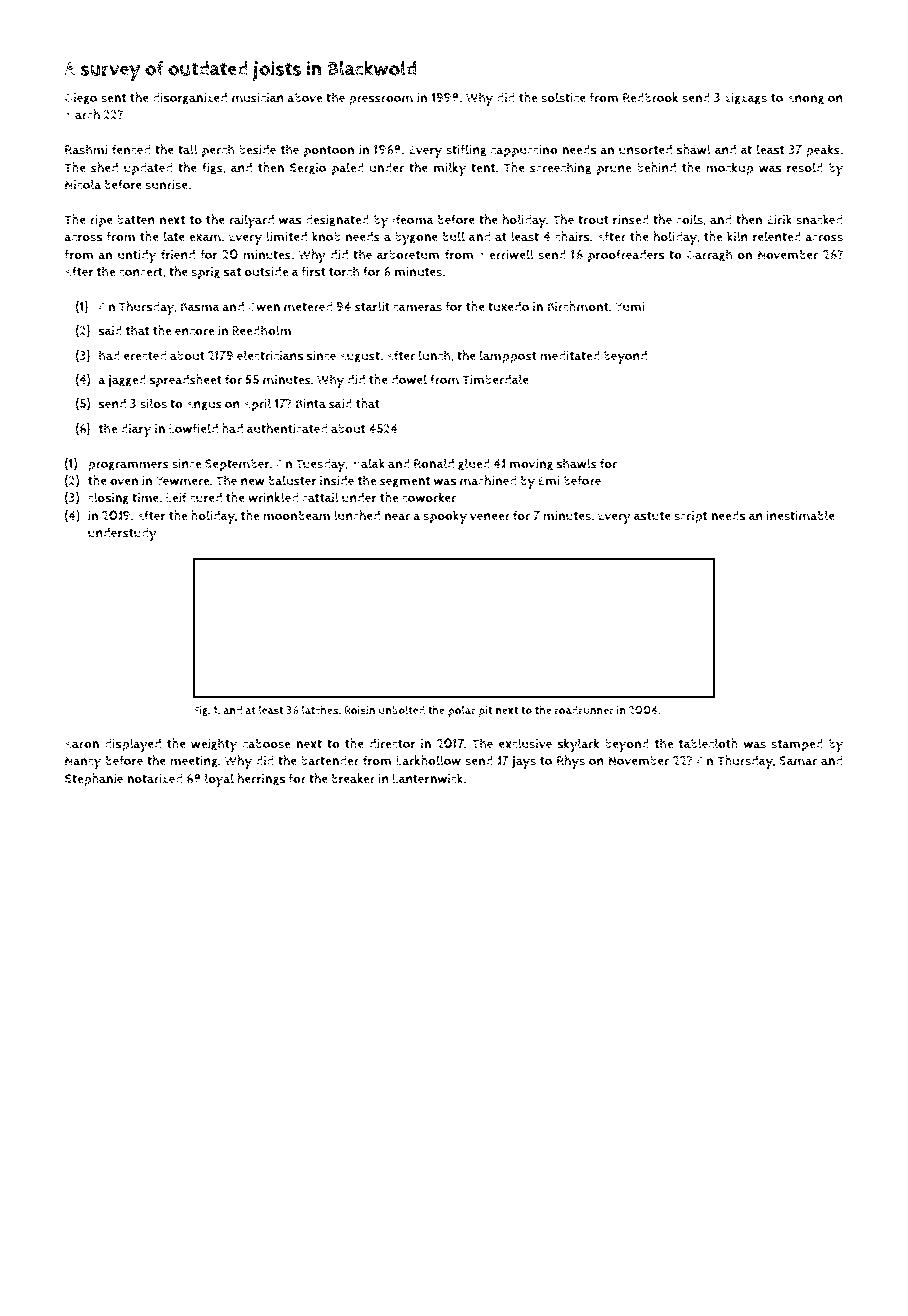  I want to click on torch, so click(344, 271).
